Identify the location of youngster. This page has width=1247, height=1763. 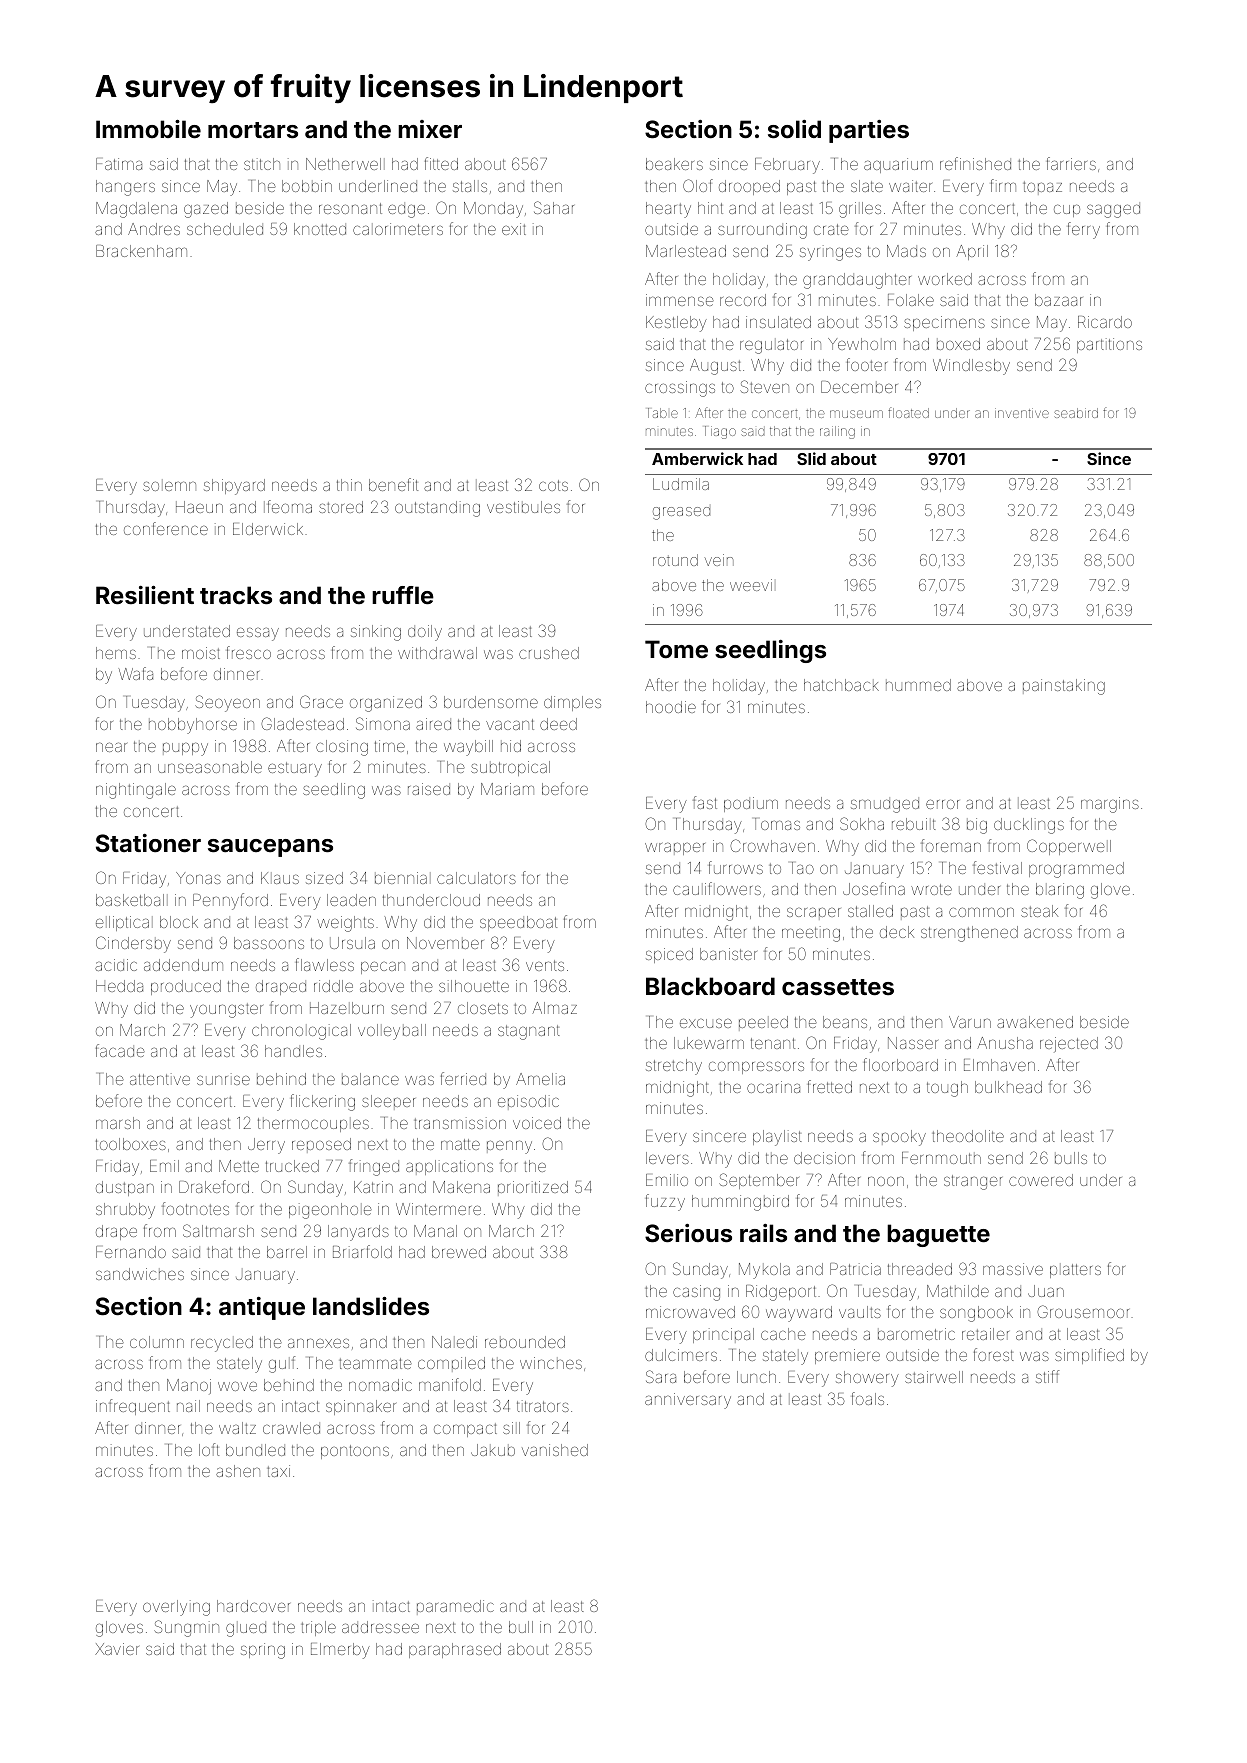
(226, 1010).
